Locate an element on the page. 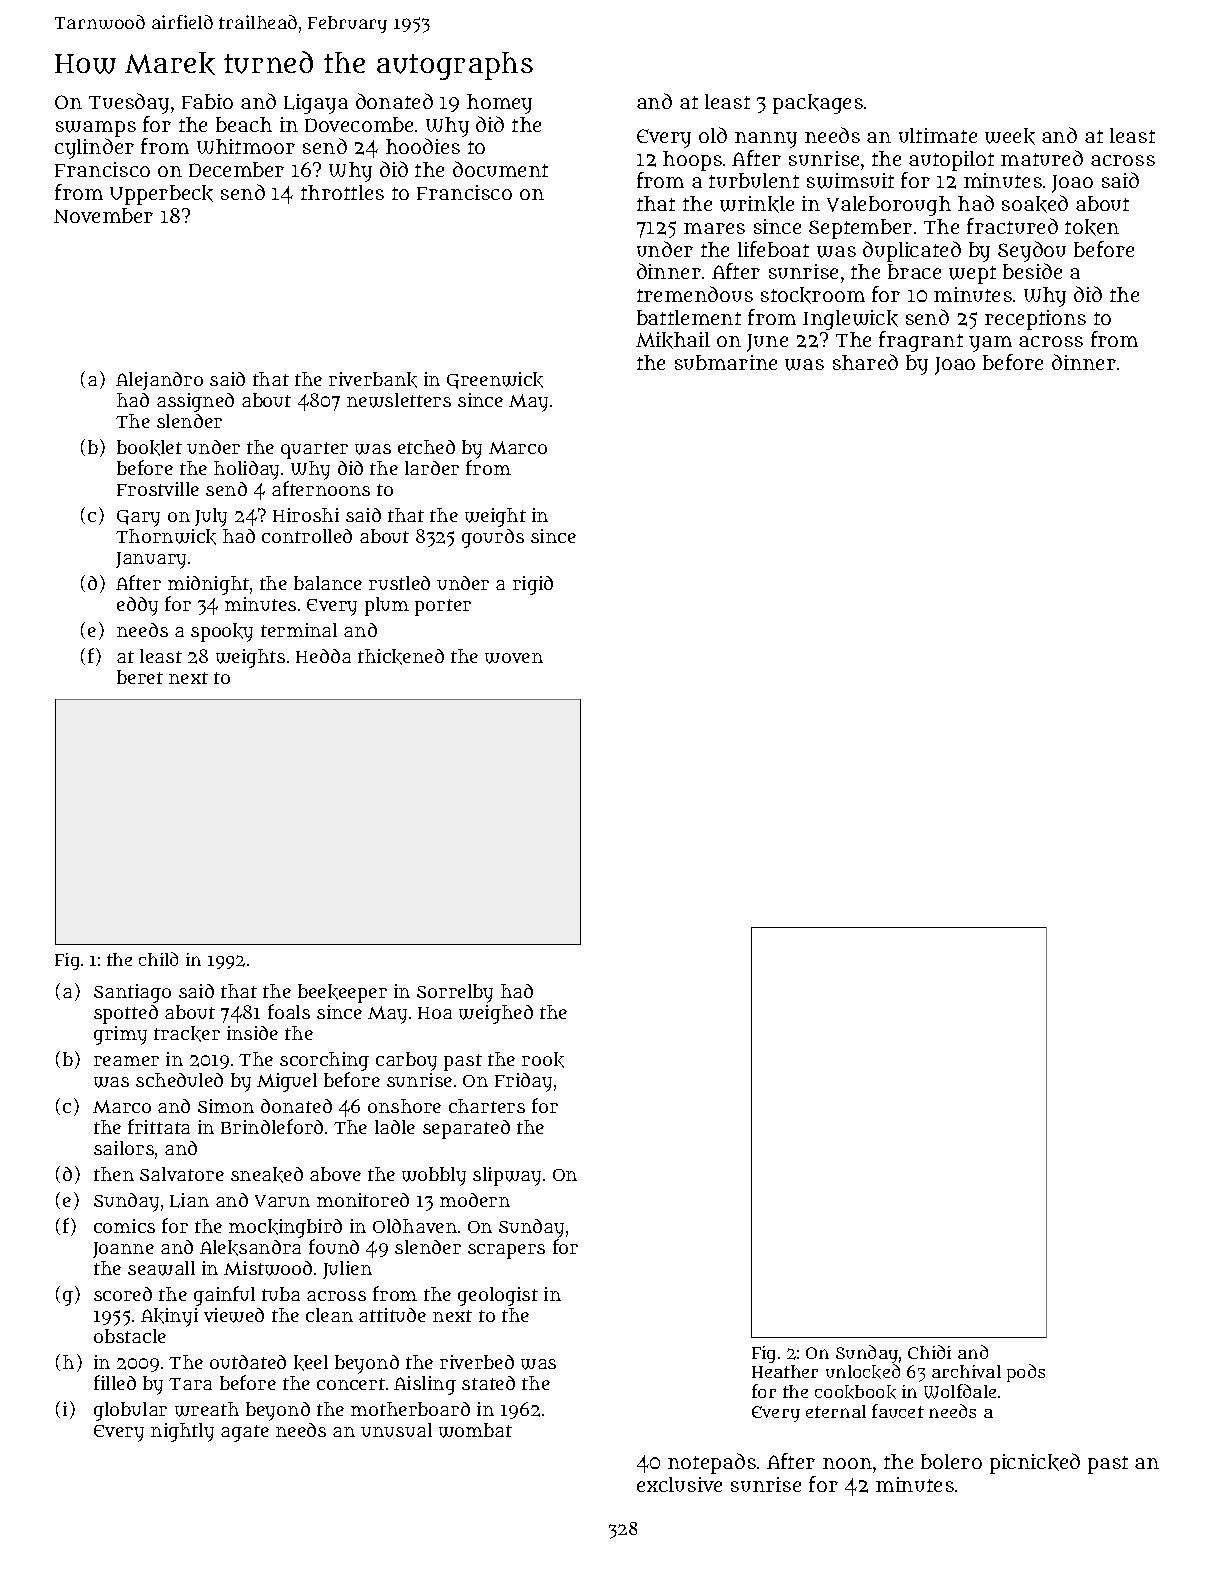 Image resolution: width=1217 pixels, height=1574 pixels. rook is located at coordinates (543, 1060).
